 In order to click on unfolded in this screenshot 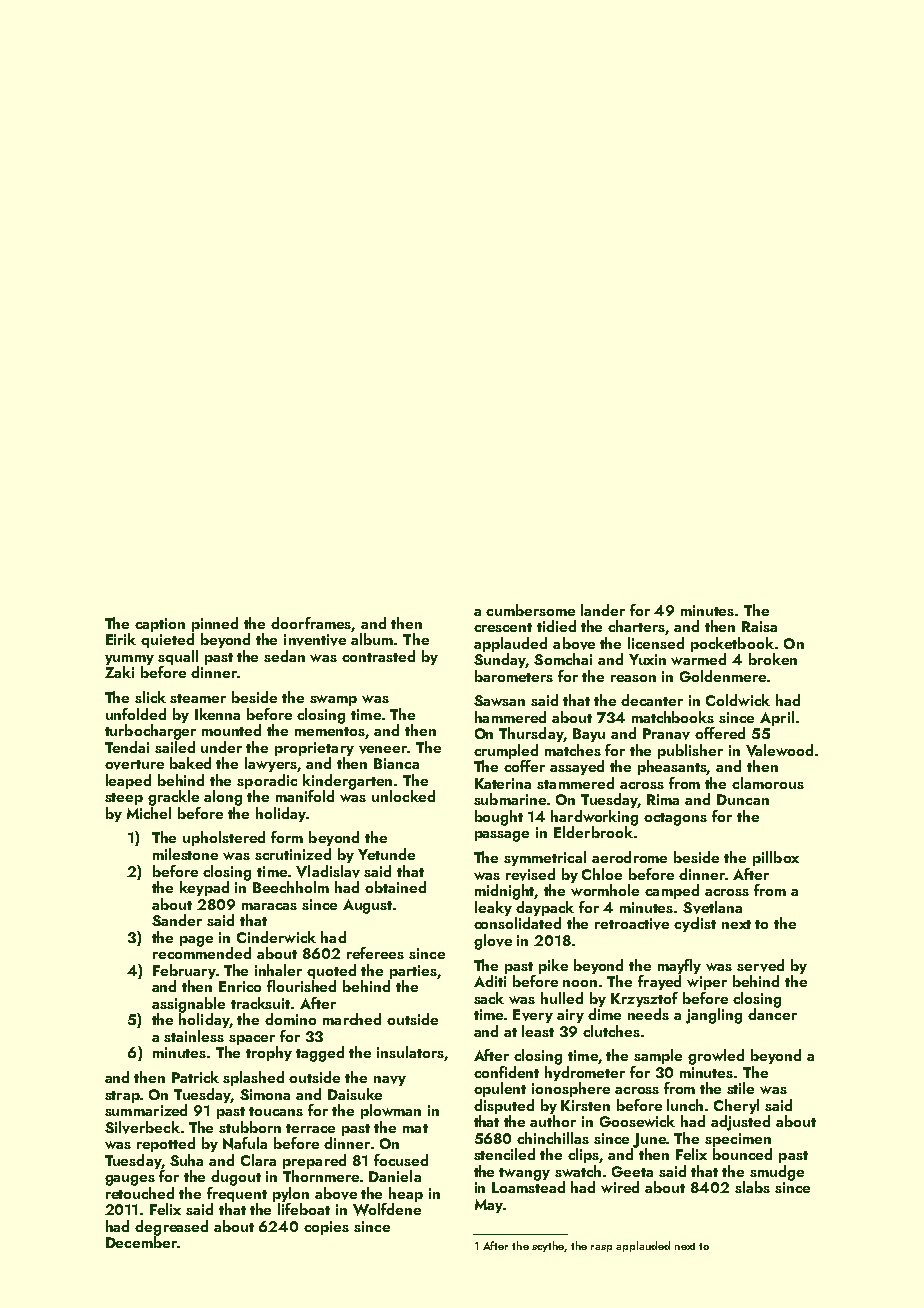, I will do `click(136, 714)`.
